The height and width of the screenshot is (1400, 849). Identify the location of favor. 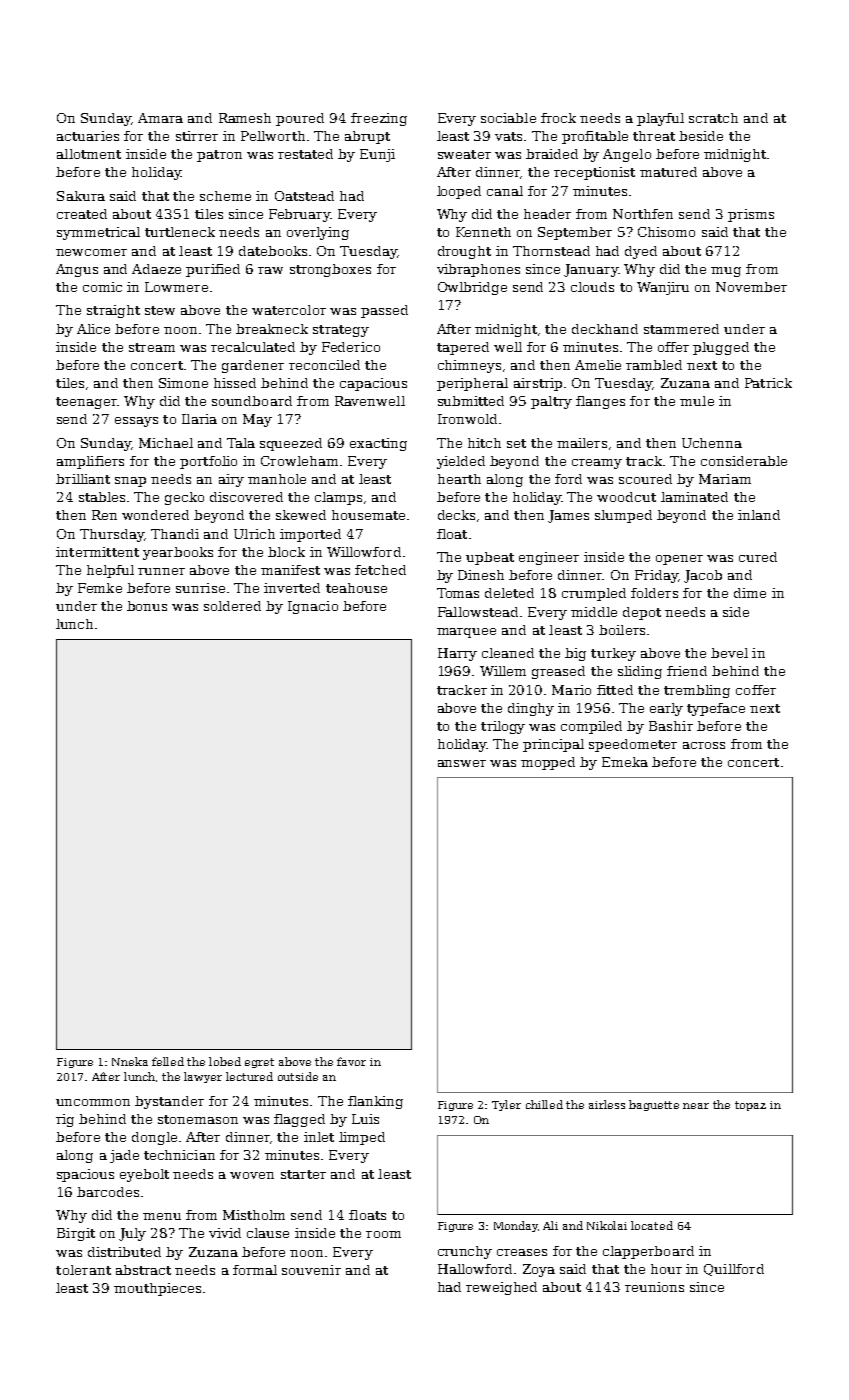
(351, 1061).
